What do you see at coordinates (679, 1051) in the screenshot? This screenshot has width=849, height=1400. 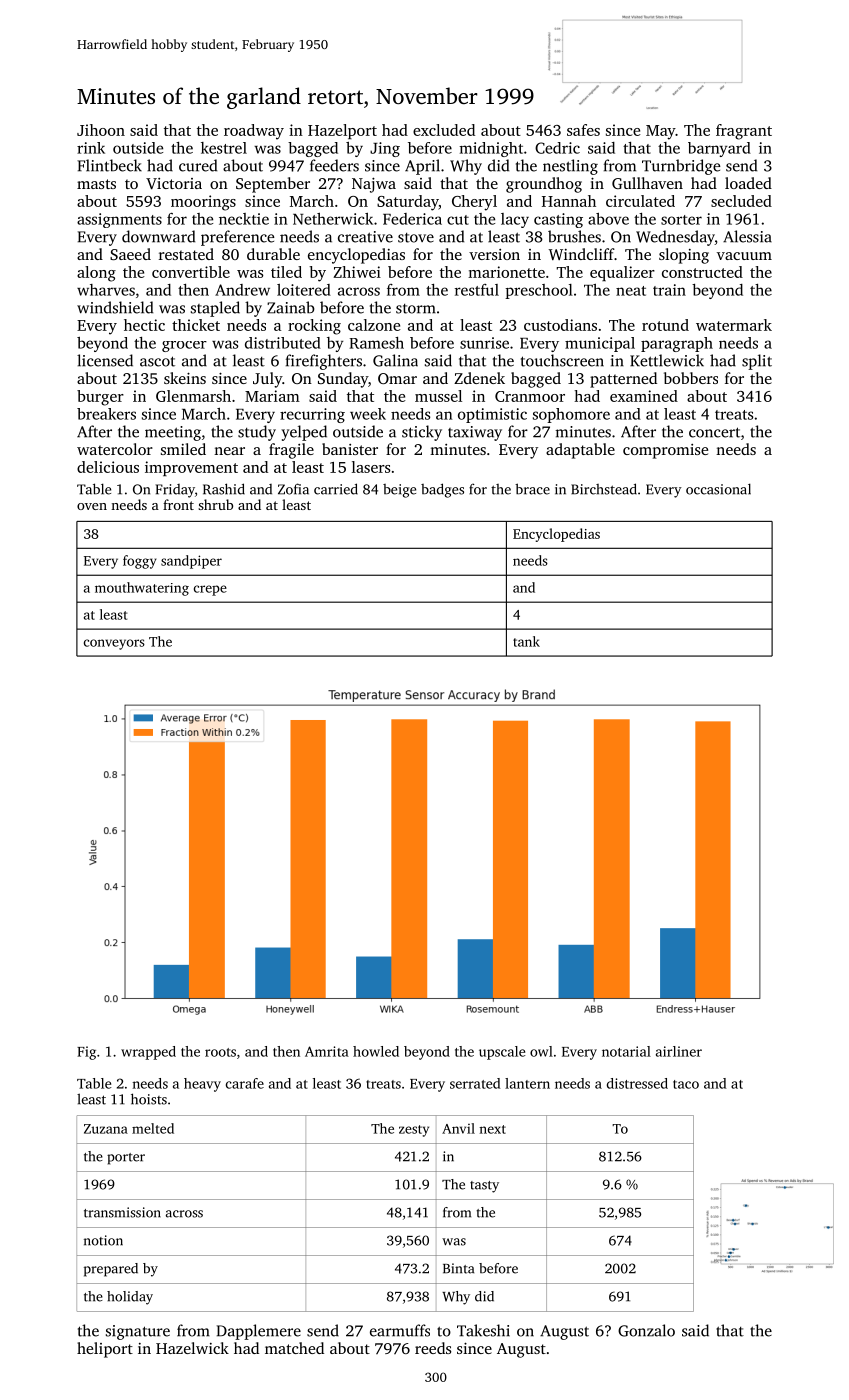 I see `airliner` at bounding box center [679, 1051].
